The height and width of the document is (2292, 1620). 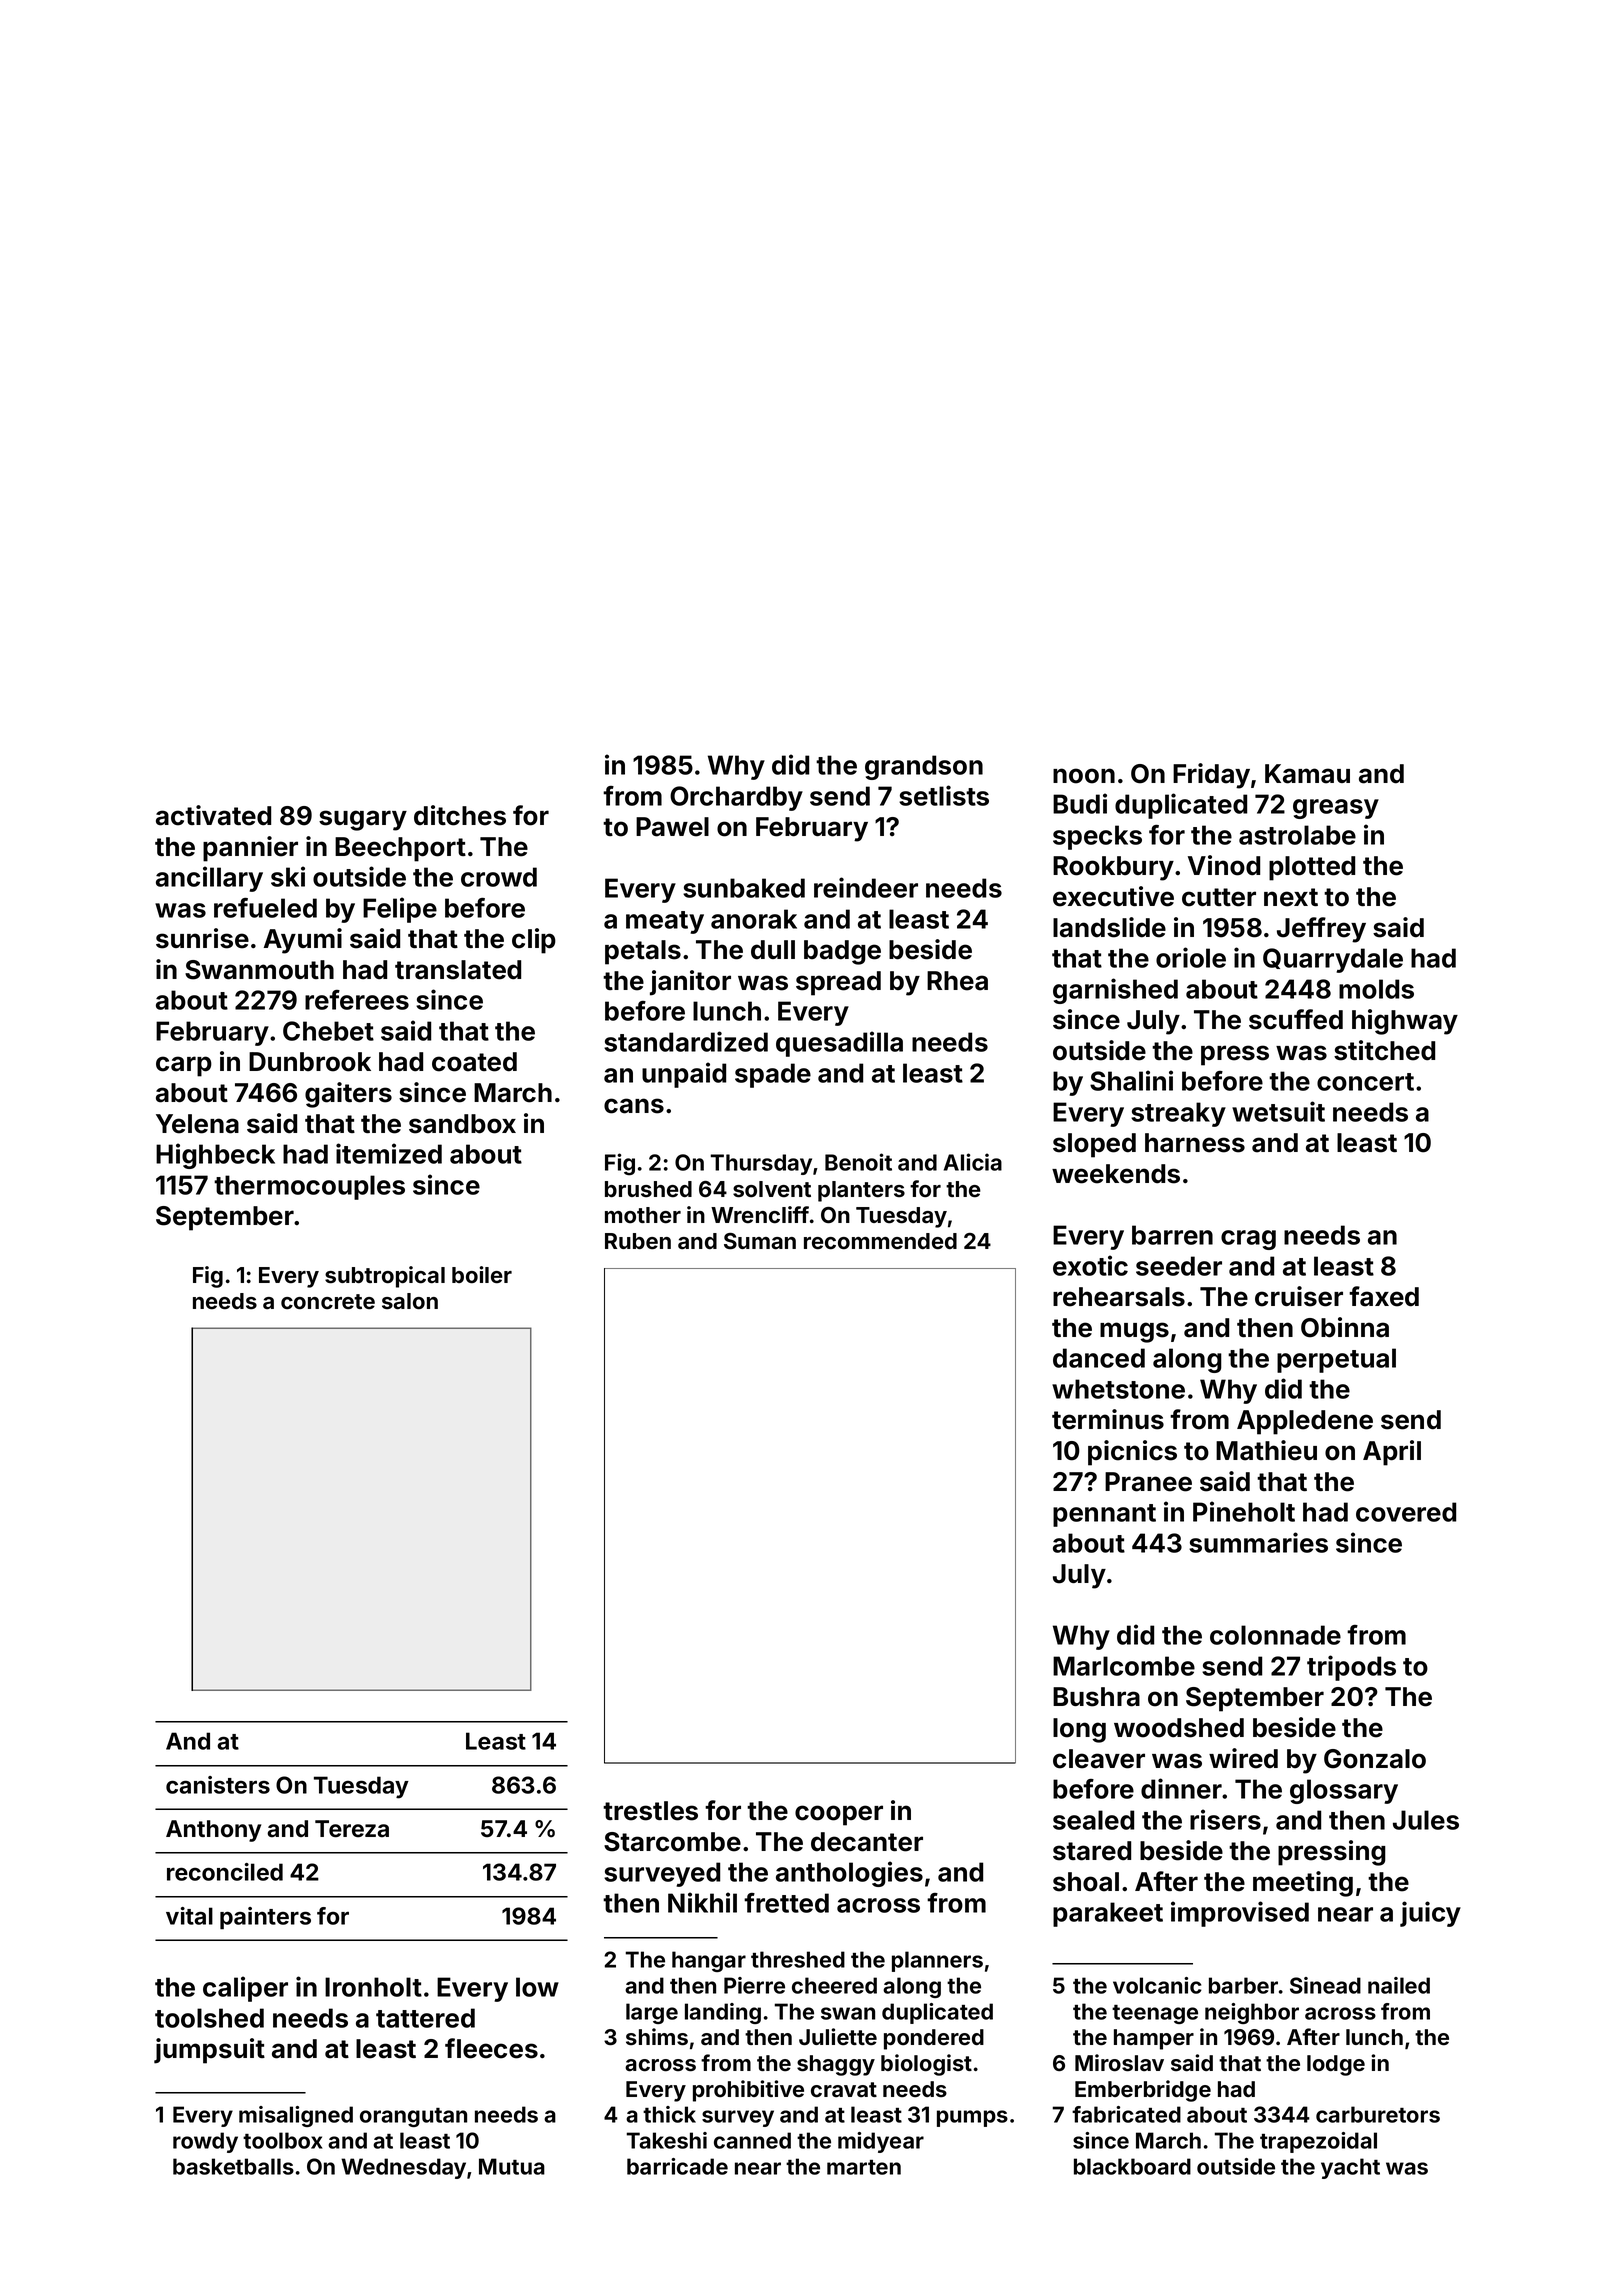 What do you see at coordinates (1375, 1759) in the document?
I see `Gonzalo` at bounding box center [1375, 1759].
